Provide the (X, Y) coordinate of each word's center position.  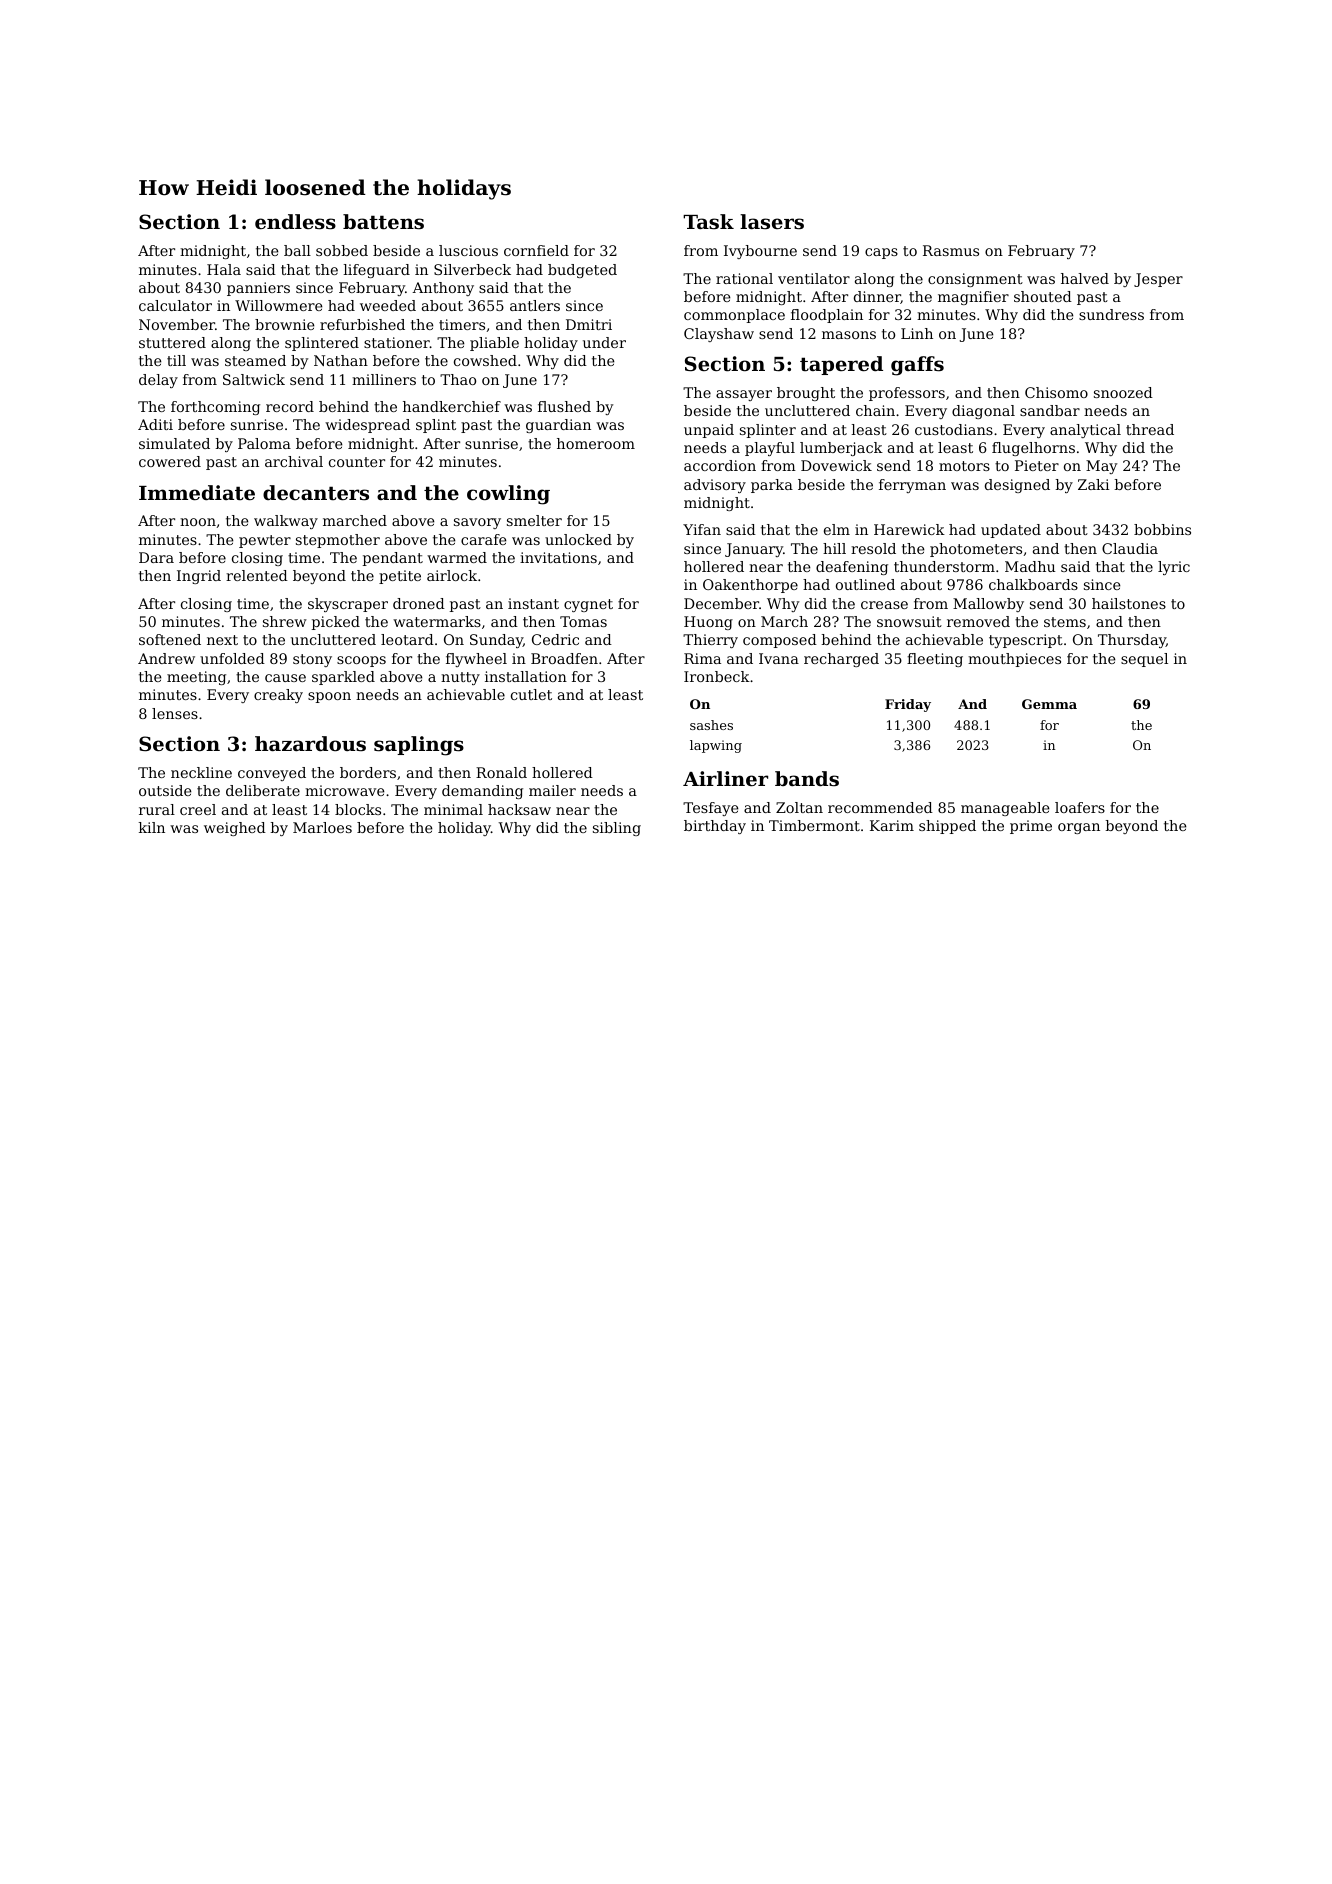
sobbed (342, 250)
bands (807, 778)
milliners (384, 379)
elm (837, 529)
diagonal (983, 412)
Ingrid (199, 577)
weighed (235, 829)
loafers (1080, 807)
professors (907, 394)
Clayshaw (719, 335)
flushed (564, 406)
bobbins (1162, 529)
